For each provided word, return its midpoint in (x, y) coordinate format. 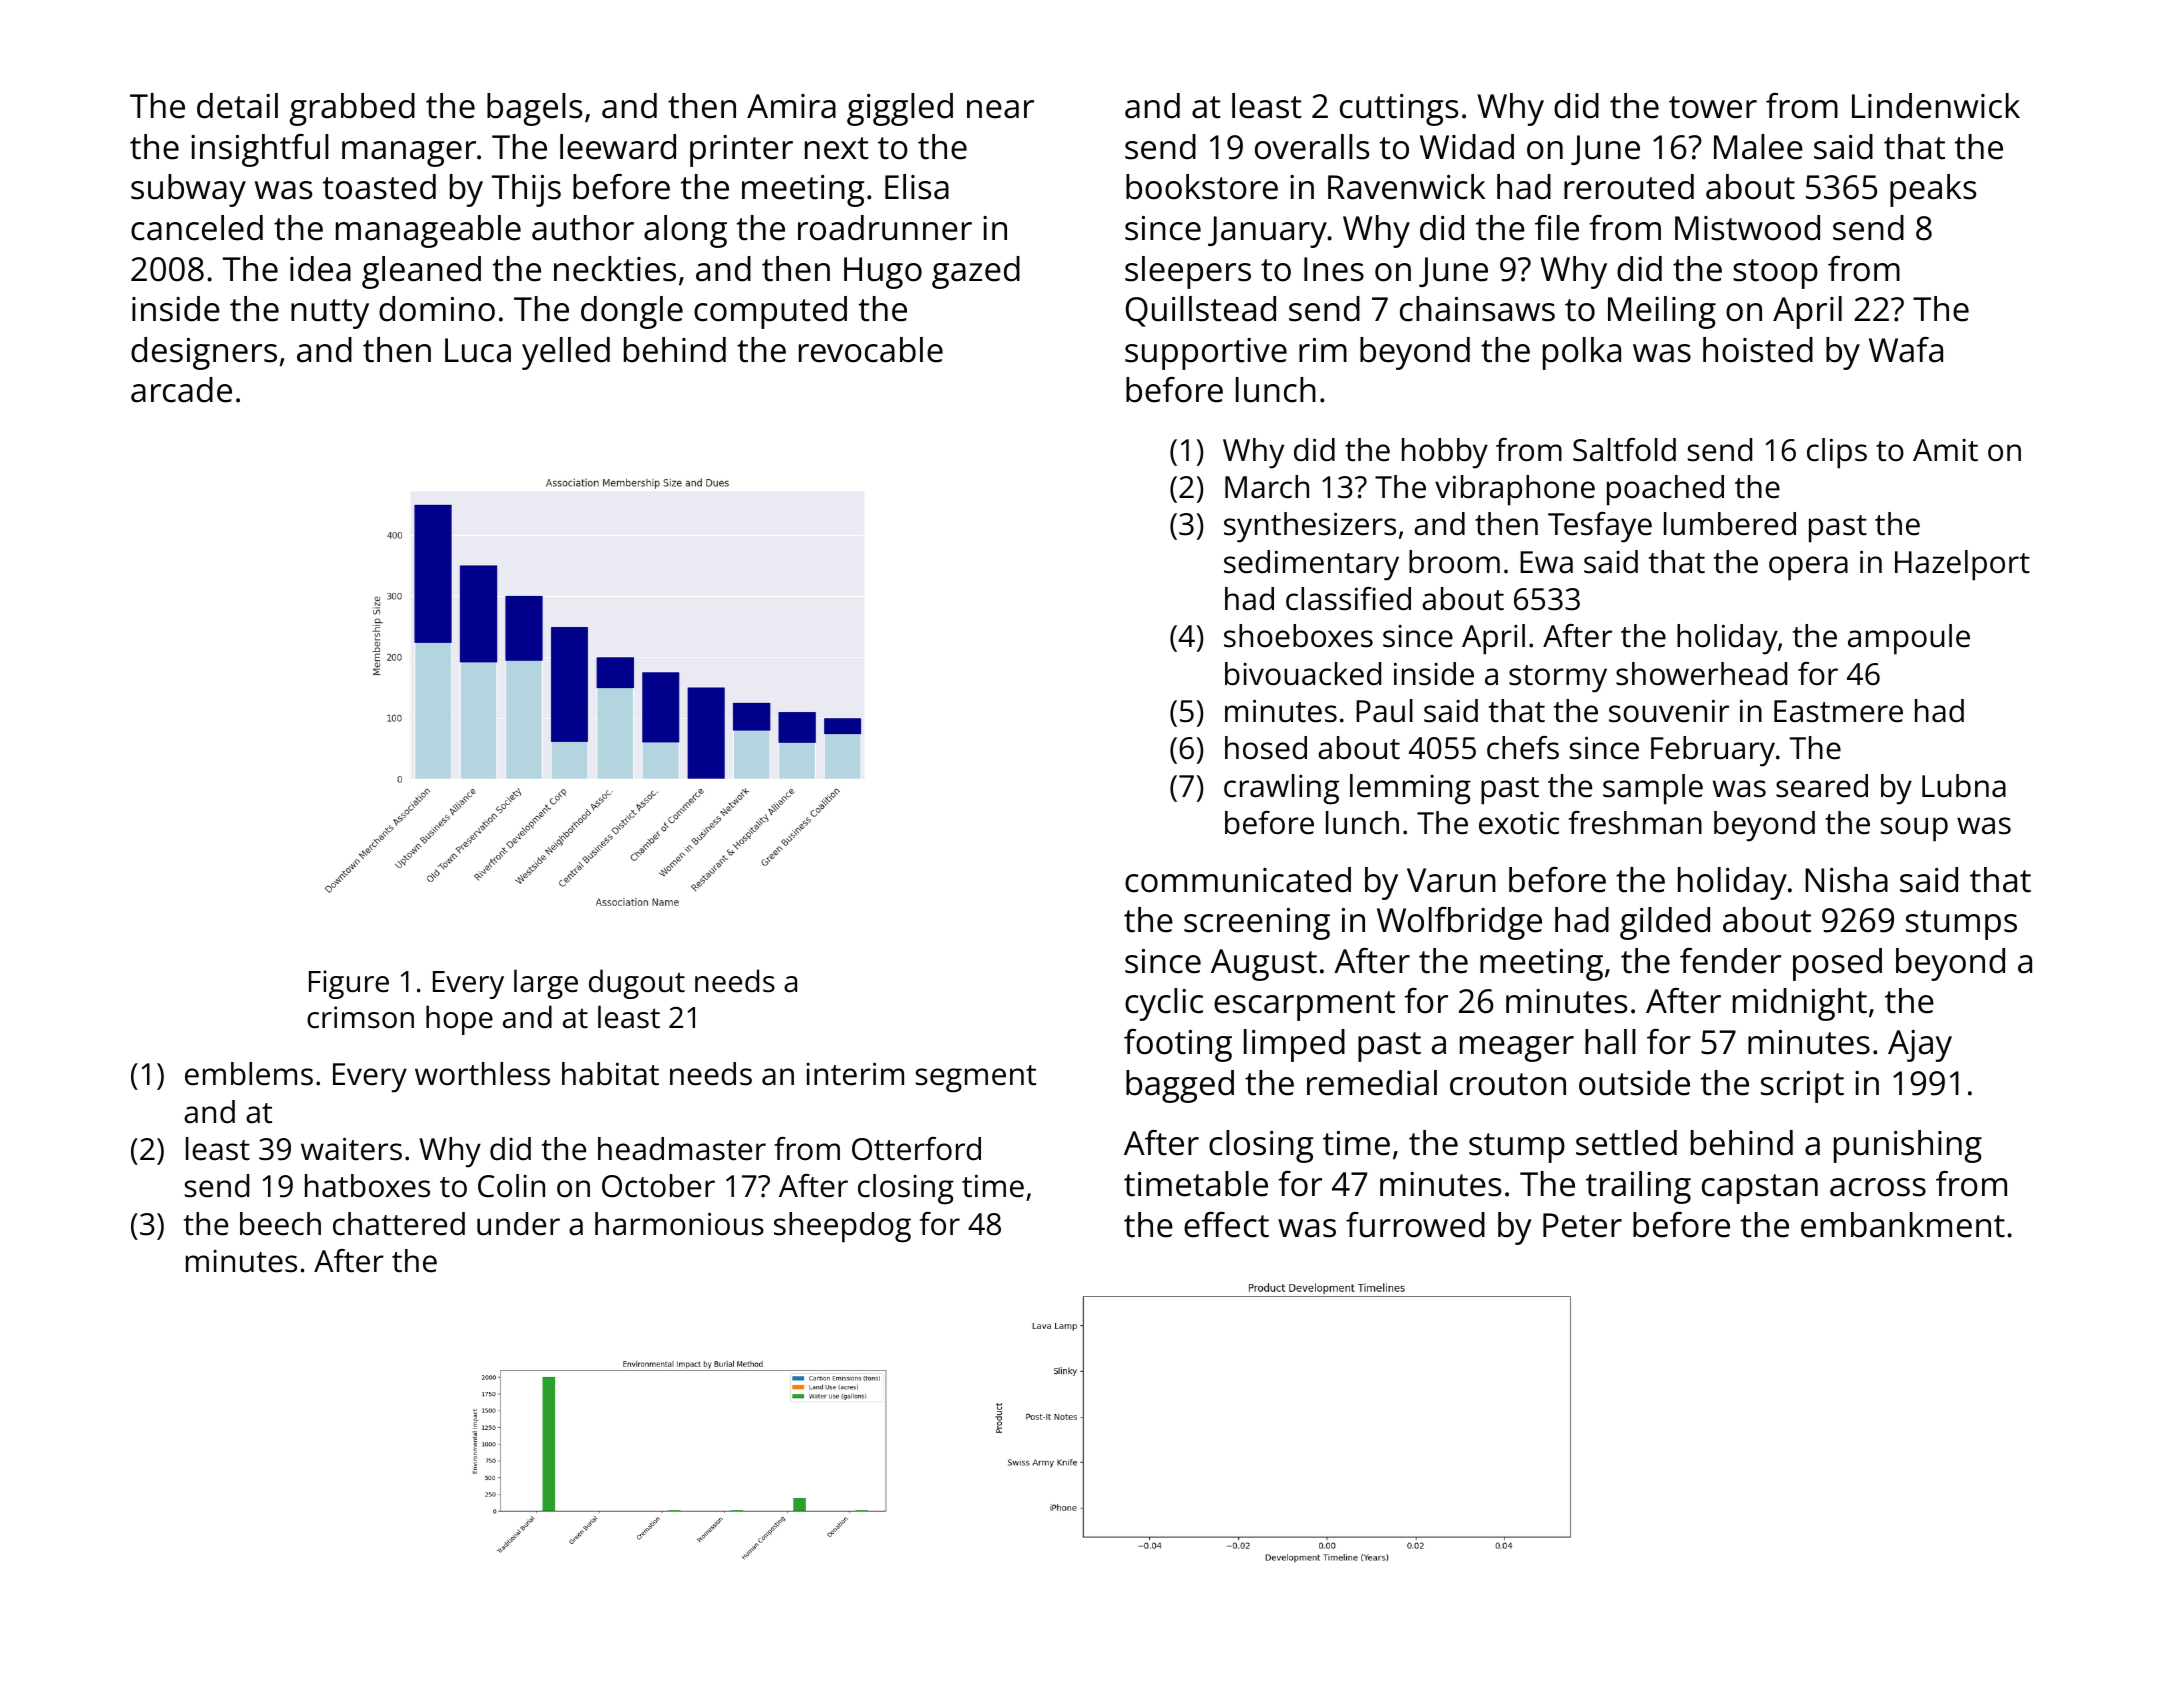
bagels (534, 109)
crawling (1281, 789)
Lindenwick (1936, 106)
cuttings (1399, 110)
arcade (181, 390)
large (546, 984)
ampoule (1909, 639)
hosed (1266, 748)
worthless (482, 1074)
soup (1914, 829)
